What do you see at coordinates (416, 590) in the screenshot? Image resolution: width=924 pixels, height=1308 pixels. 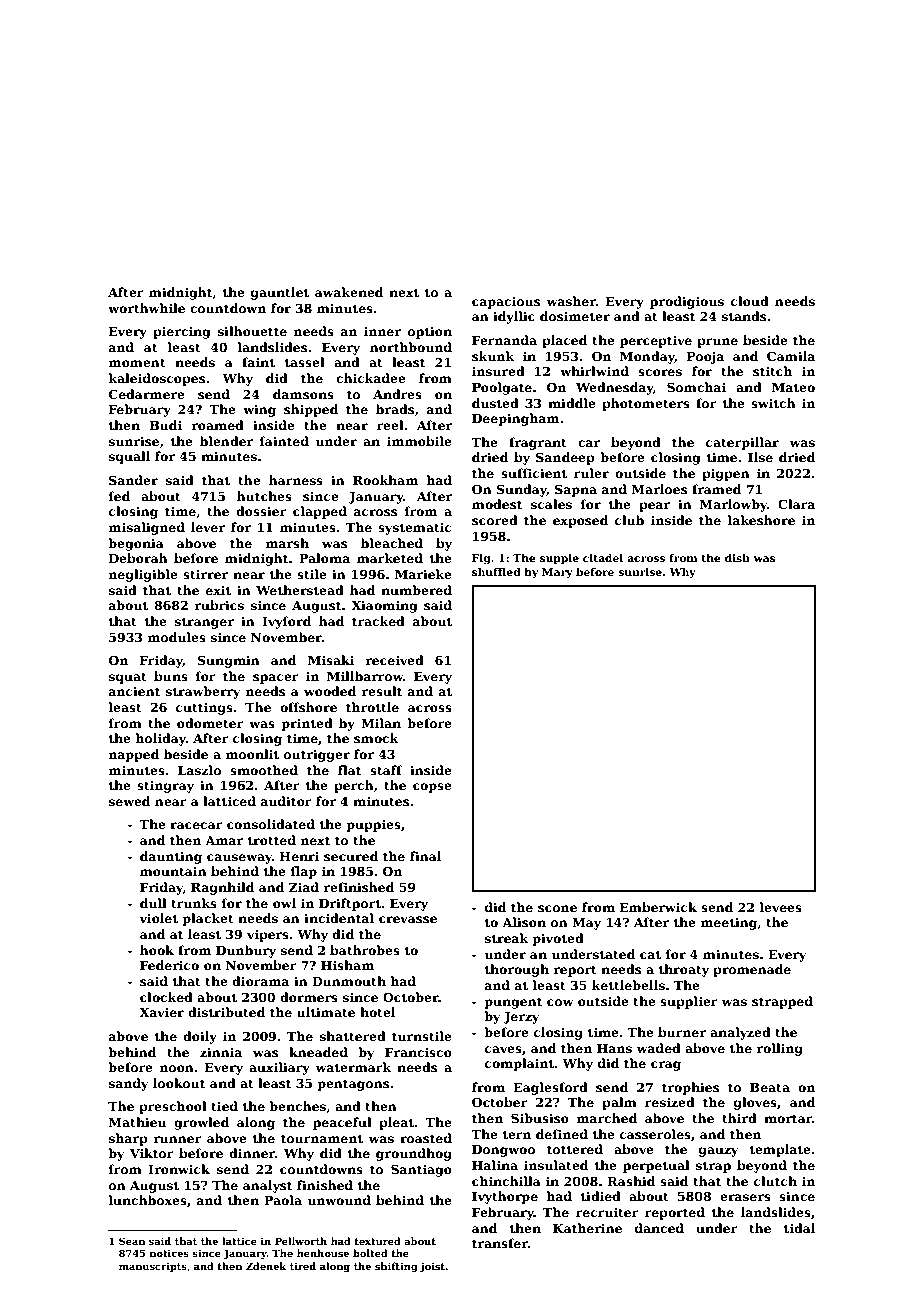 I see `numbered` at bounding box center [416, 590].
